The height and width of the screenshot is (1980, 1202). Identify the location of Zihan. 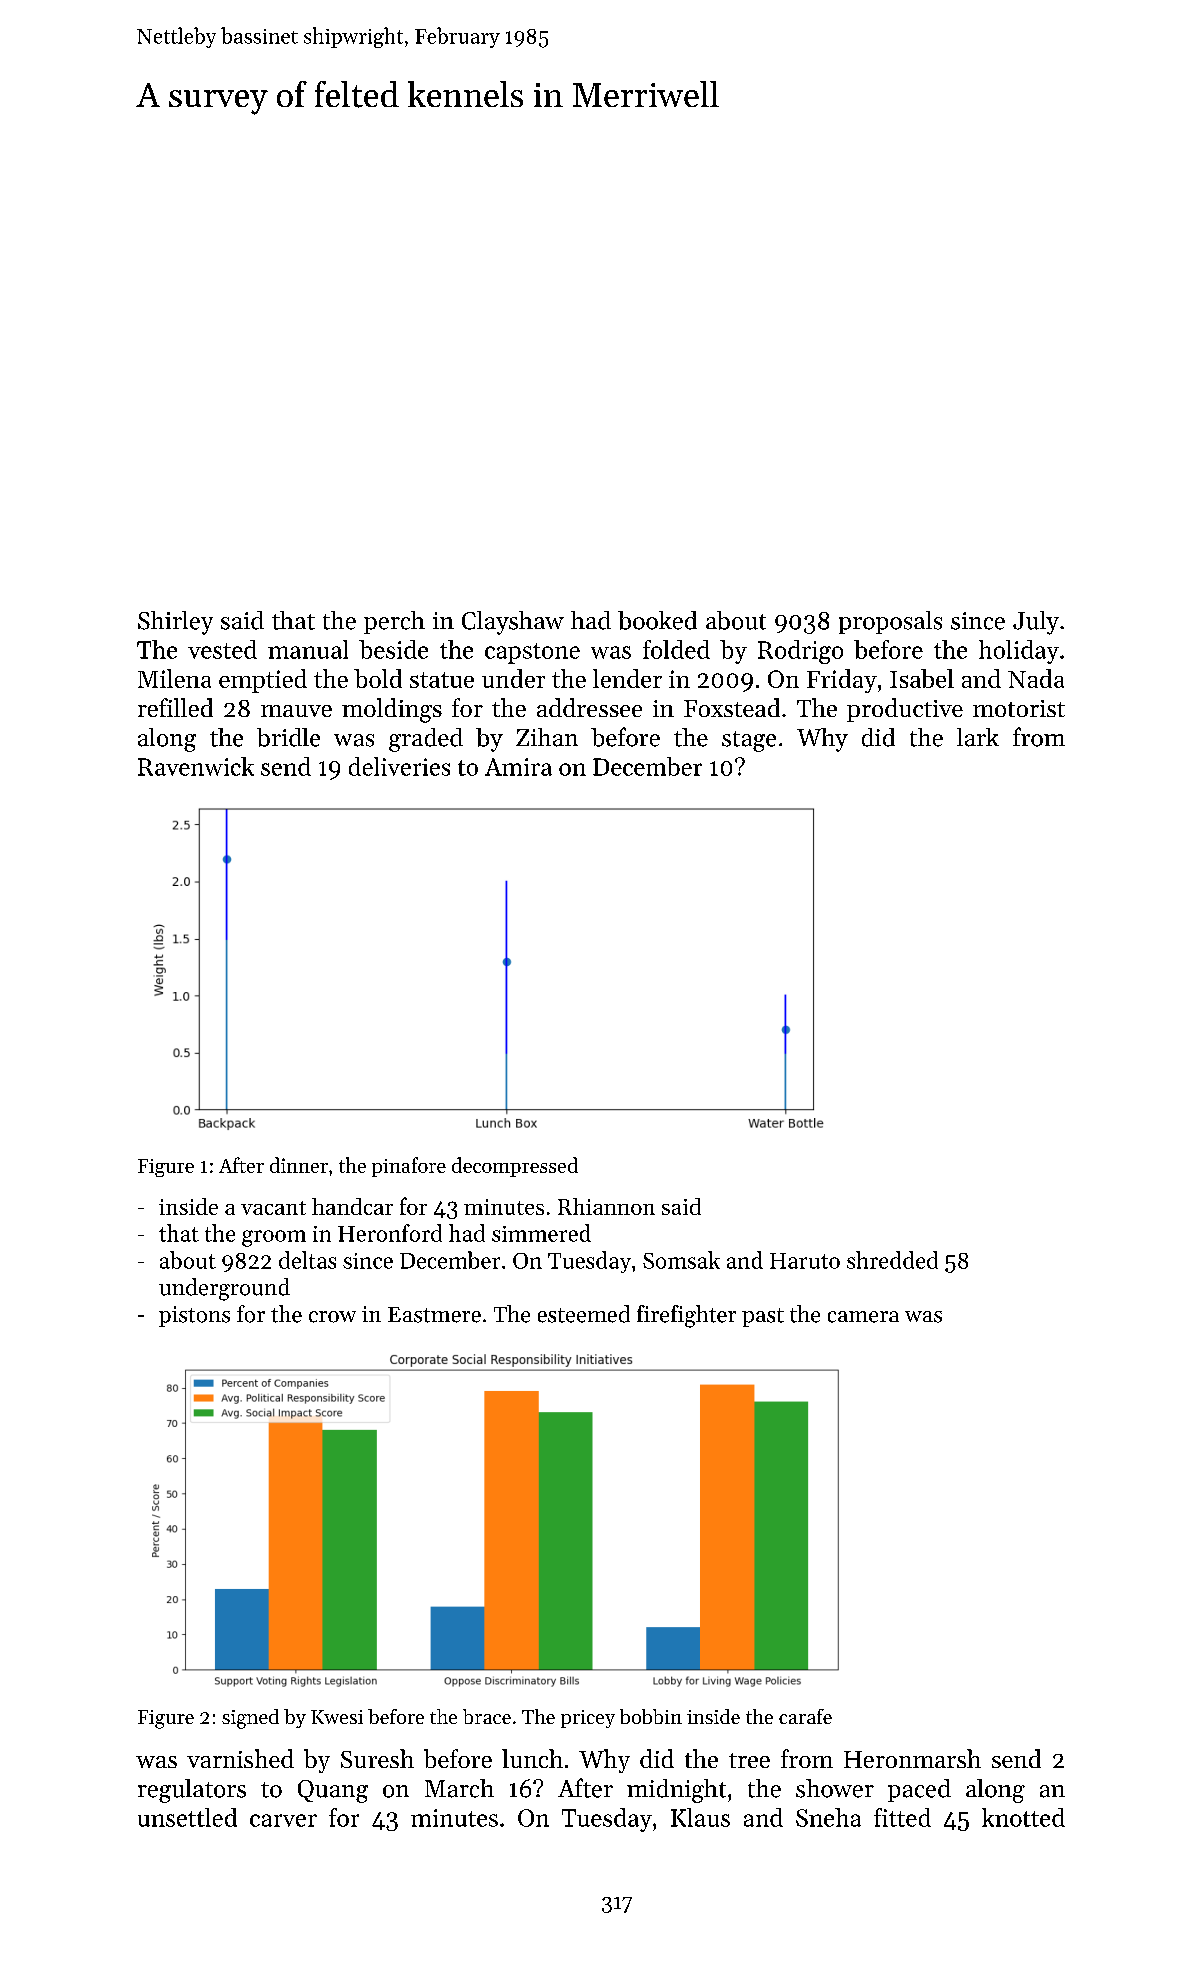
(547, 737).
